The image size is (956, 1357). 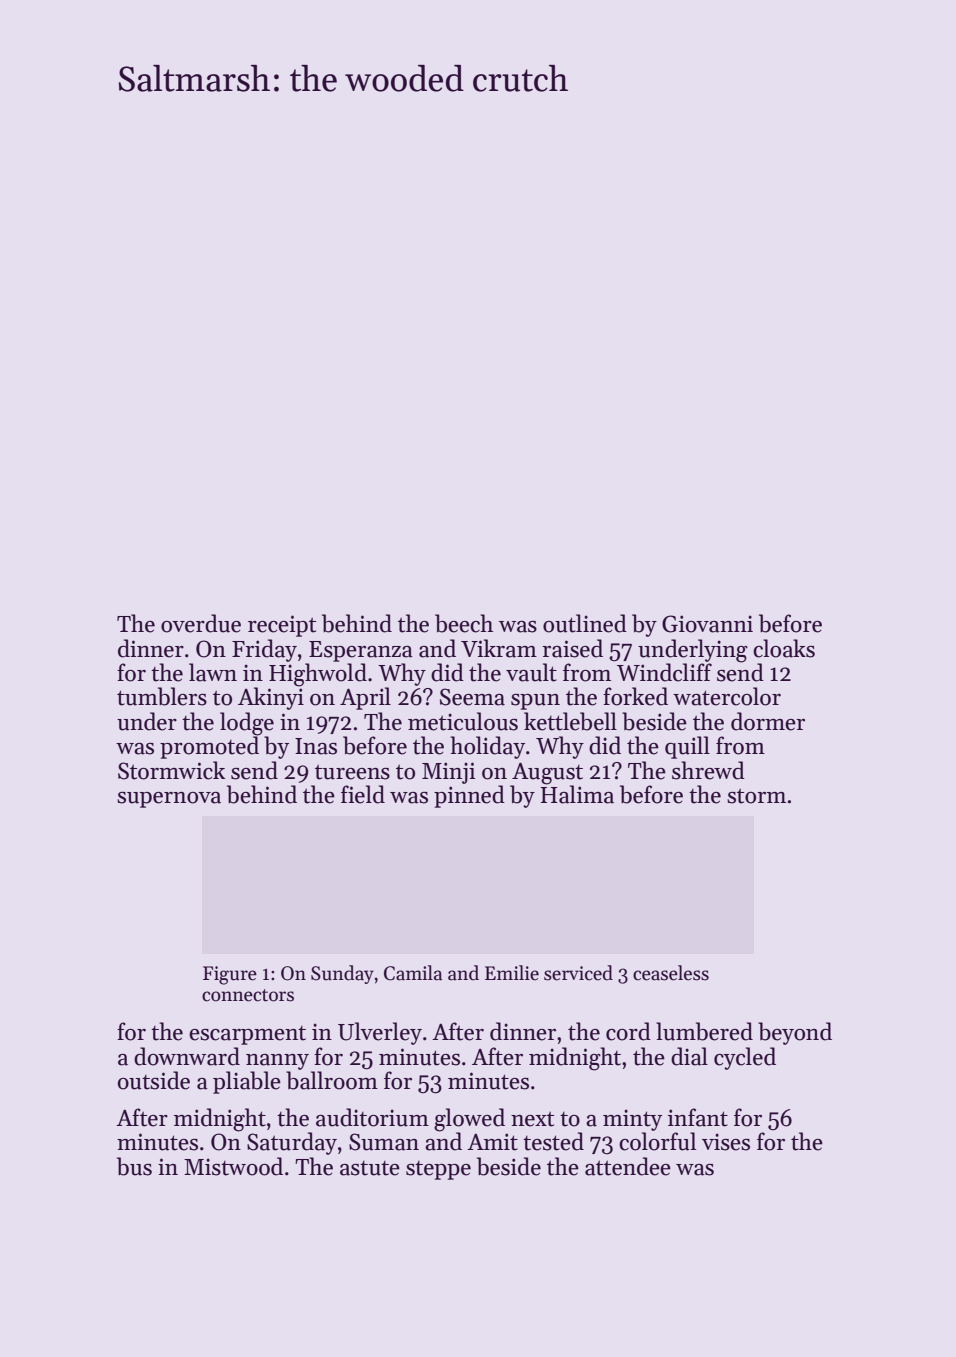 I want to click on field, so click(x=363, y=794).
